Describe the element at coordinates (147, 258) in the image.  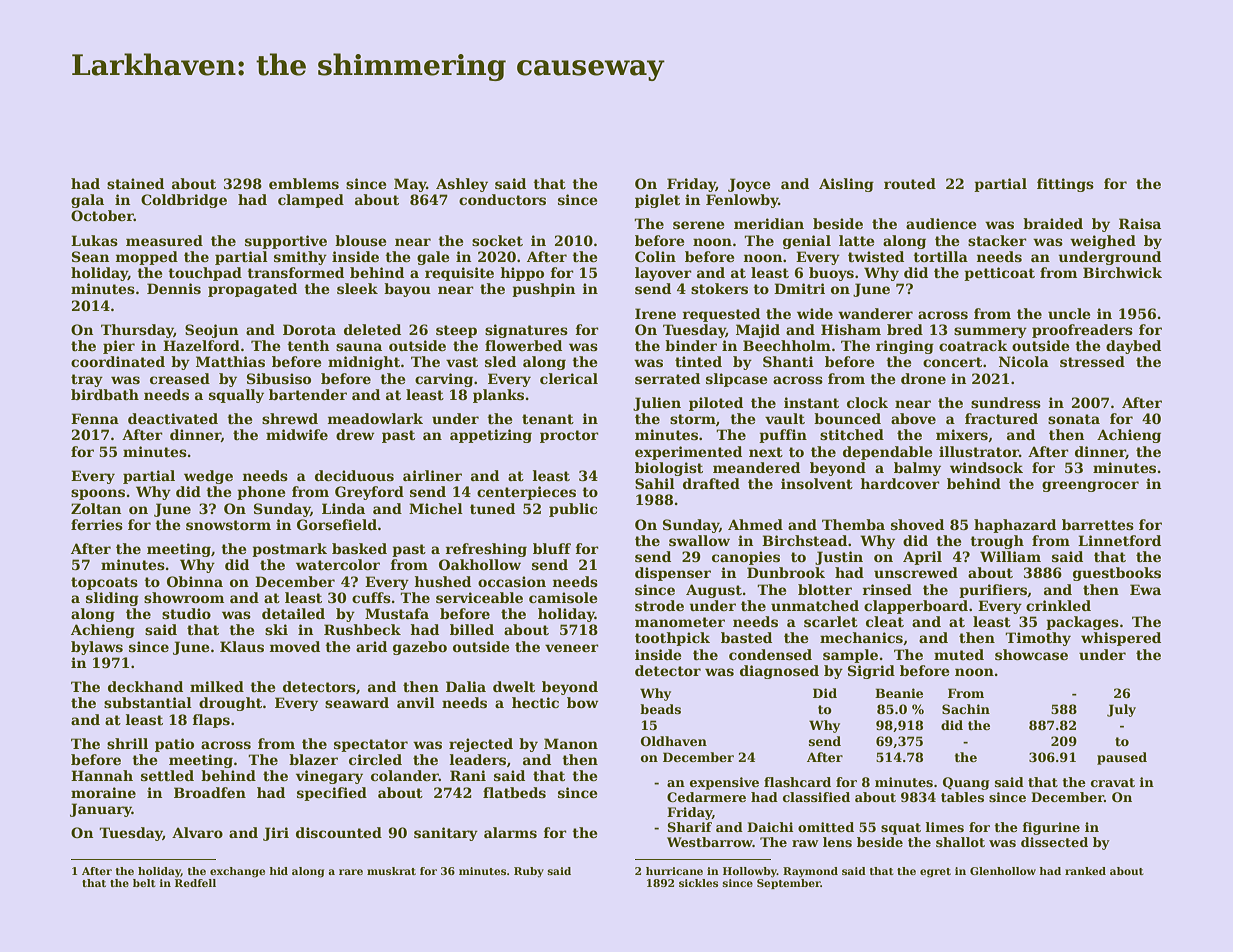
I see `mopped` at that location.
